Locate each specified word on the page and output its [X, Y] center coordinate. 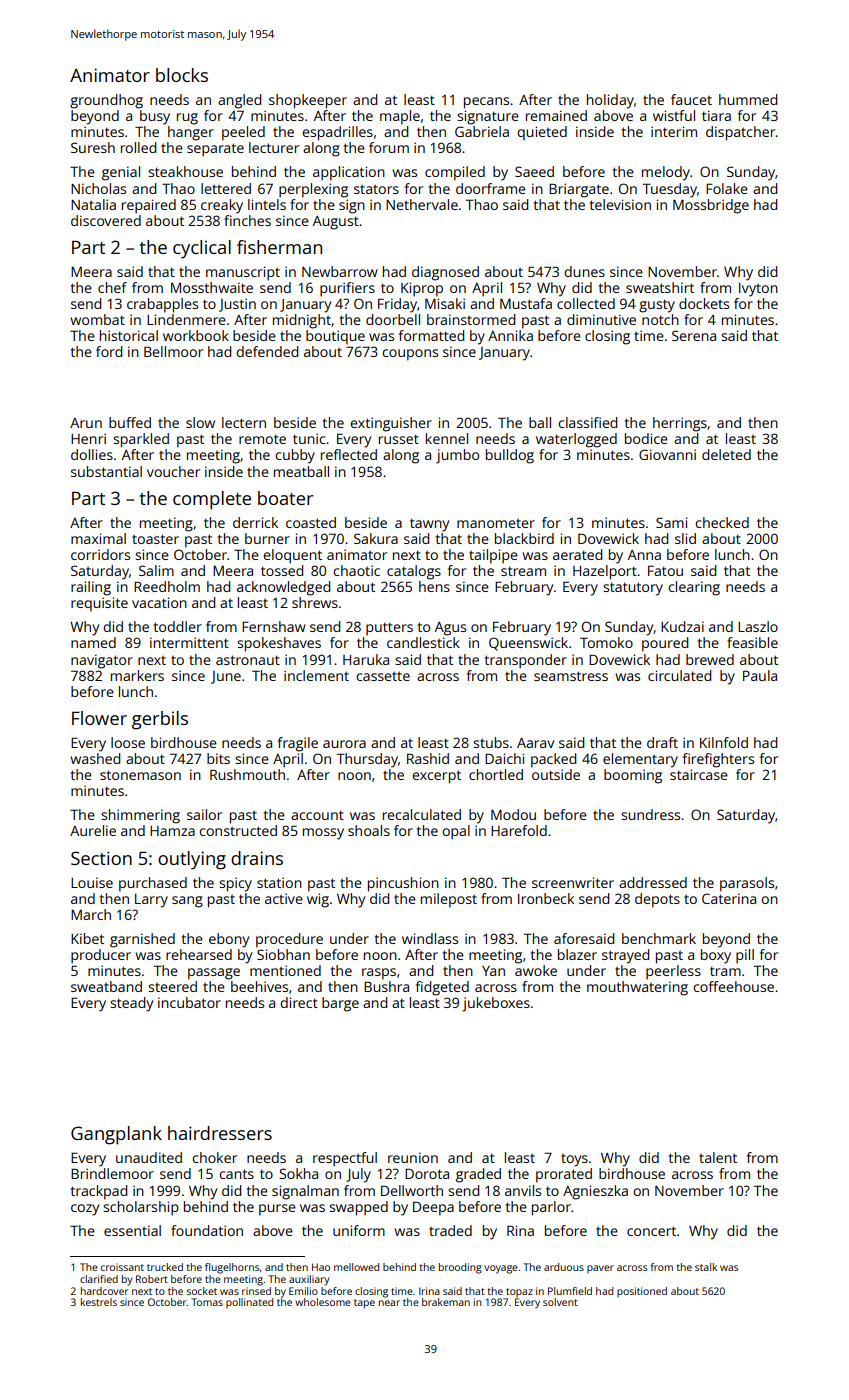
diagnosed [445, 273]
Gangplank [116, 1135]
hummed [748, 99]
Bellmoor [173, 351]
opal [456, 832]
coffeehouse [733, 986]
